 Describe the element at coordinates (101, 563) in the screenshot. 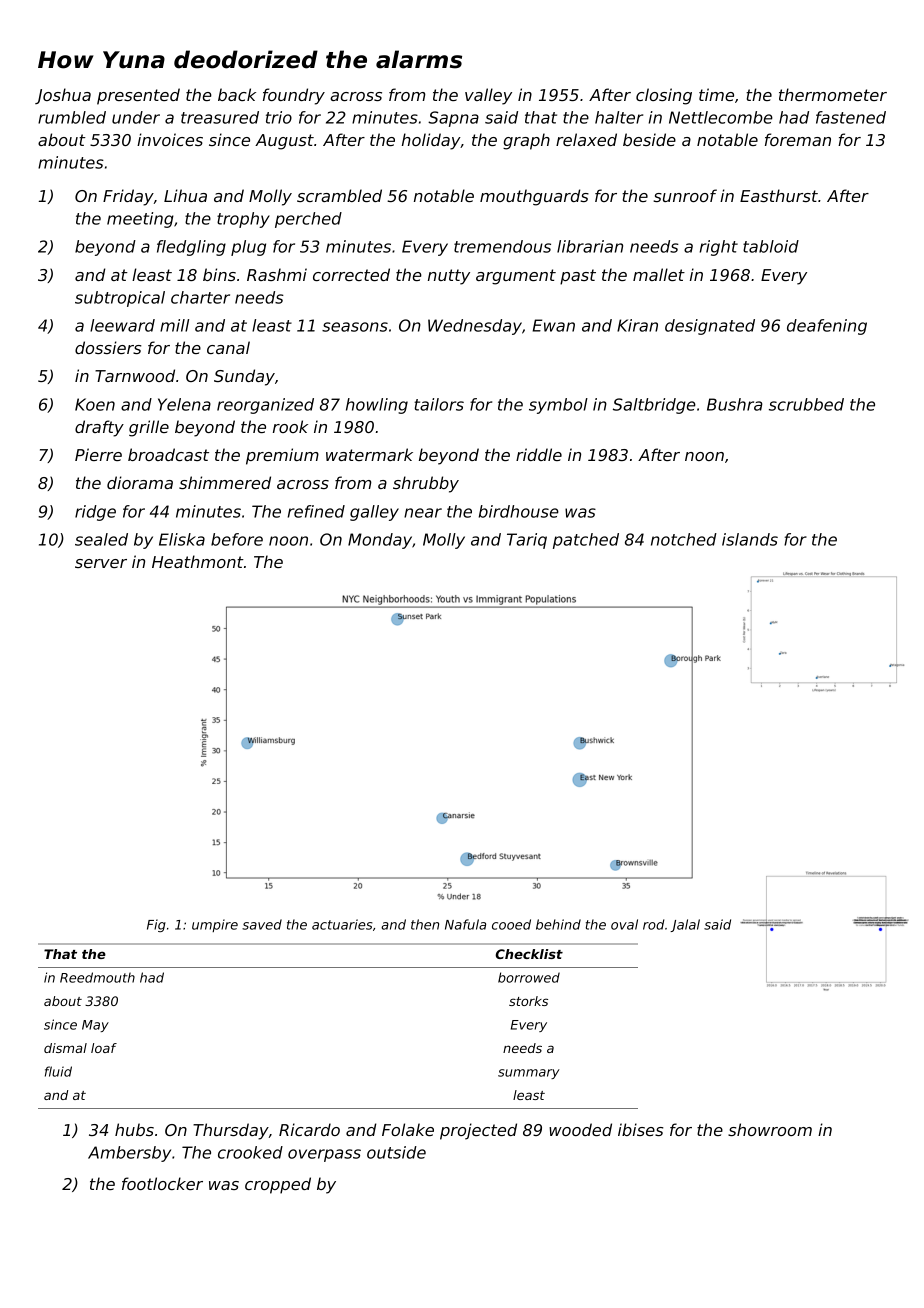

I see `server` at that location.
